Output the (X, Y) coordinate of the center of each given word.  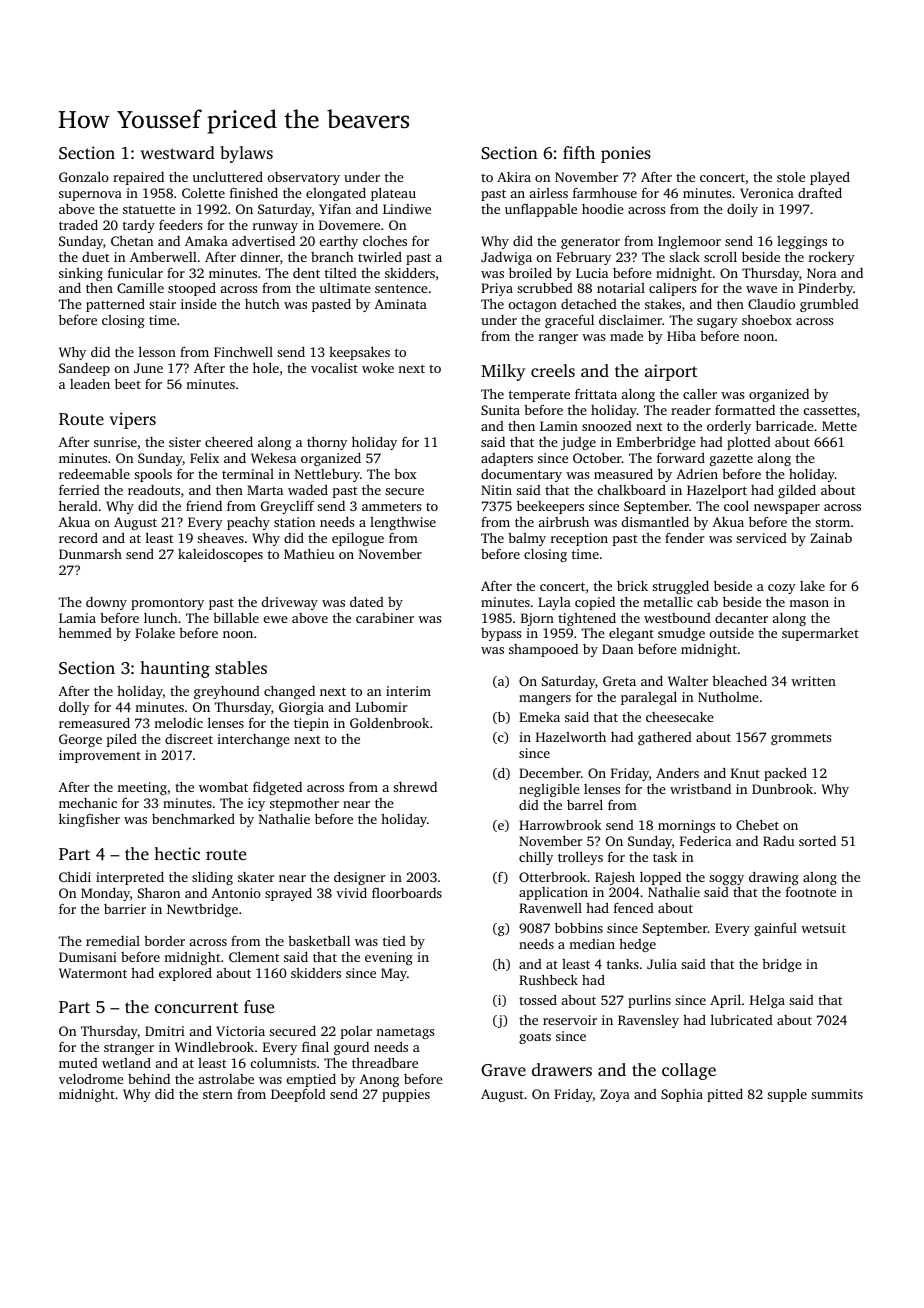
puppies (406, 1095)
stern (218, 1095)
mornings (686, 826)
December (550, 773)
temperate (539, 396)
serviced (761, 538)
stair (162, 304)
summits (837, 1094)
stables (241, 667)
